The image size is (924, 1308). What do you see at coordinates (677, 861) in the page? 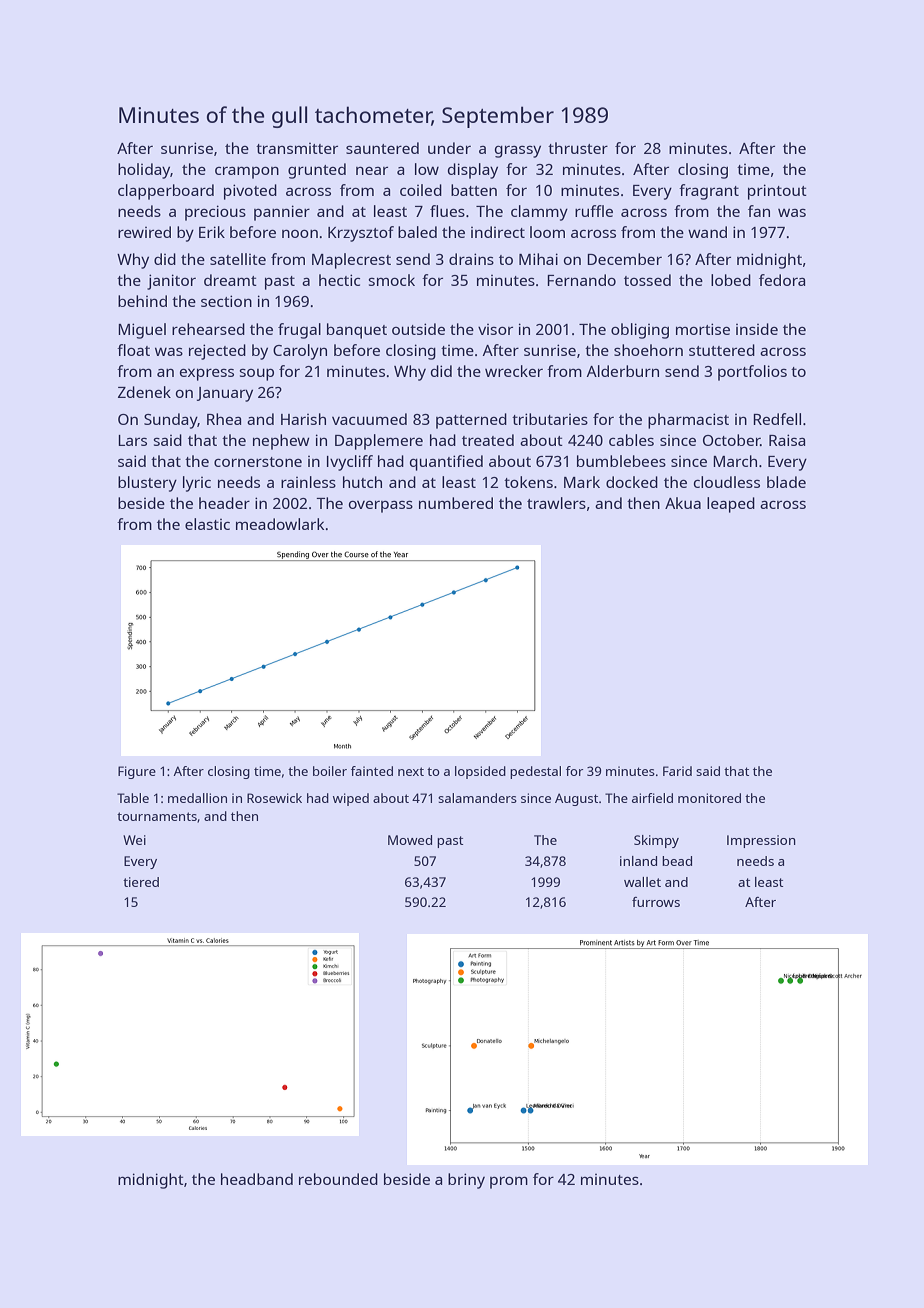
I see `bead` at bounding box center [677, 861].
